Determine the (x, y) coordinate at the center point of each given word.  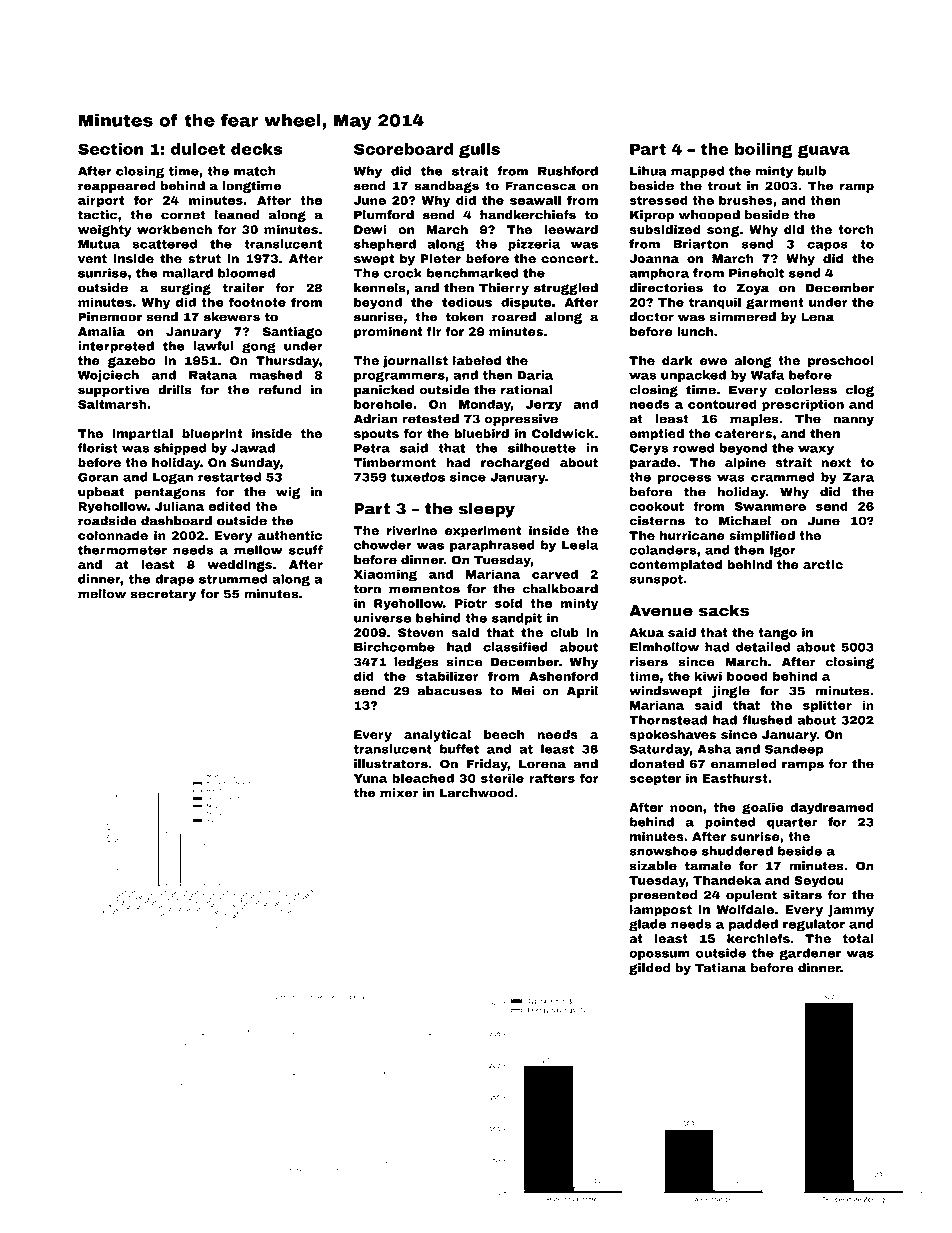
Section (110, 149)
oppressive (521, 420)
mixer (399, 793)
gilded (649, 969)
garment (775, 304)
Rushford (568, 171)
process (684, 479)
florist (98, 448)
